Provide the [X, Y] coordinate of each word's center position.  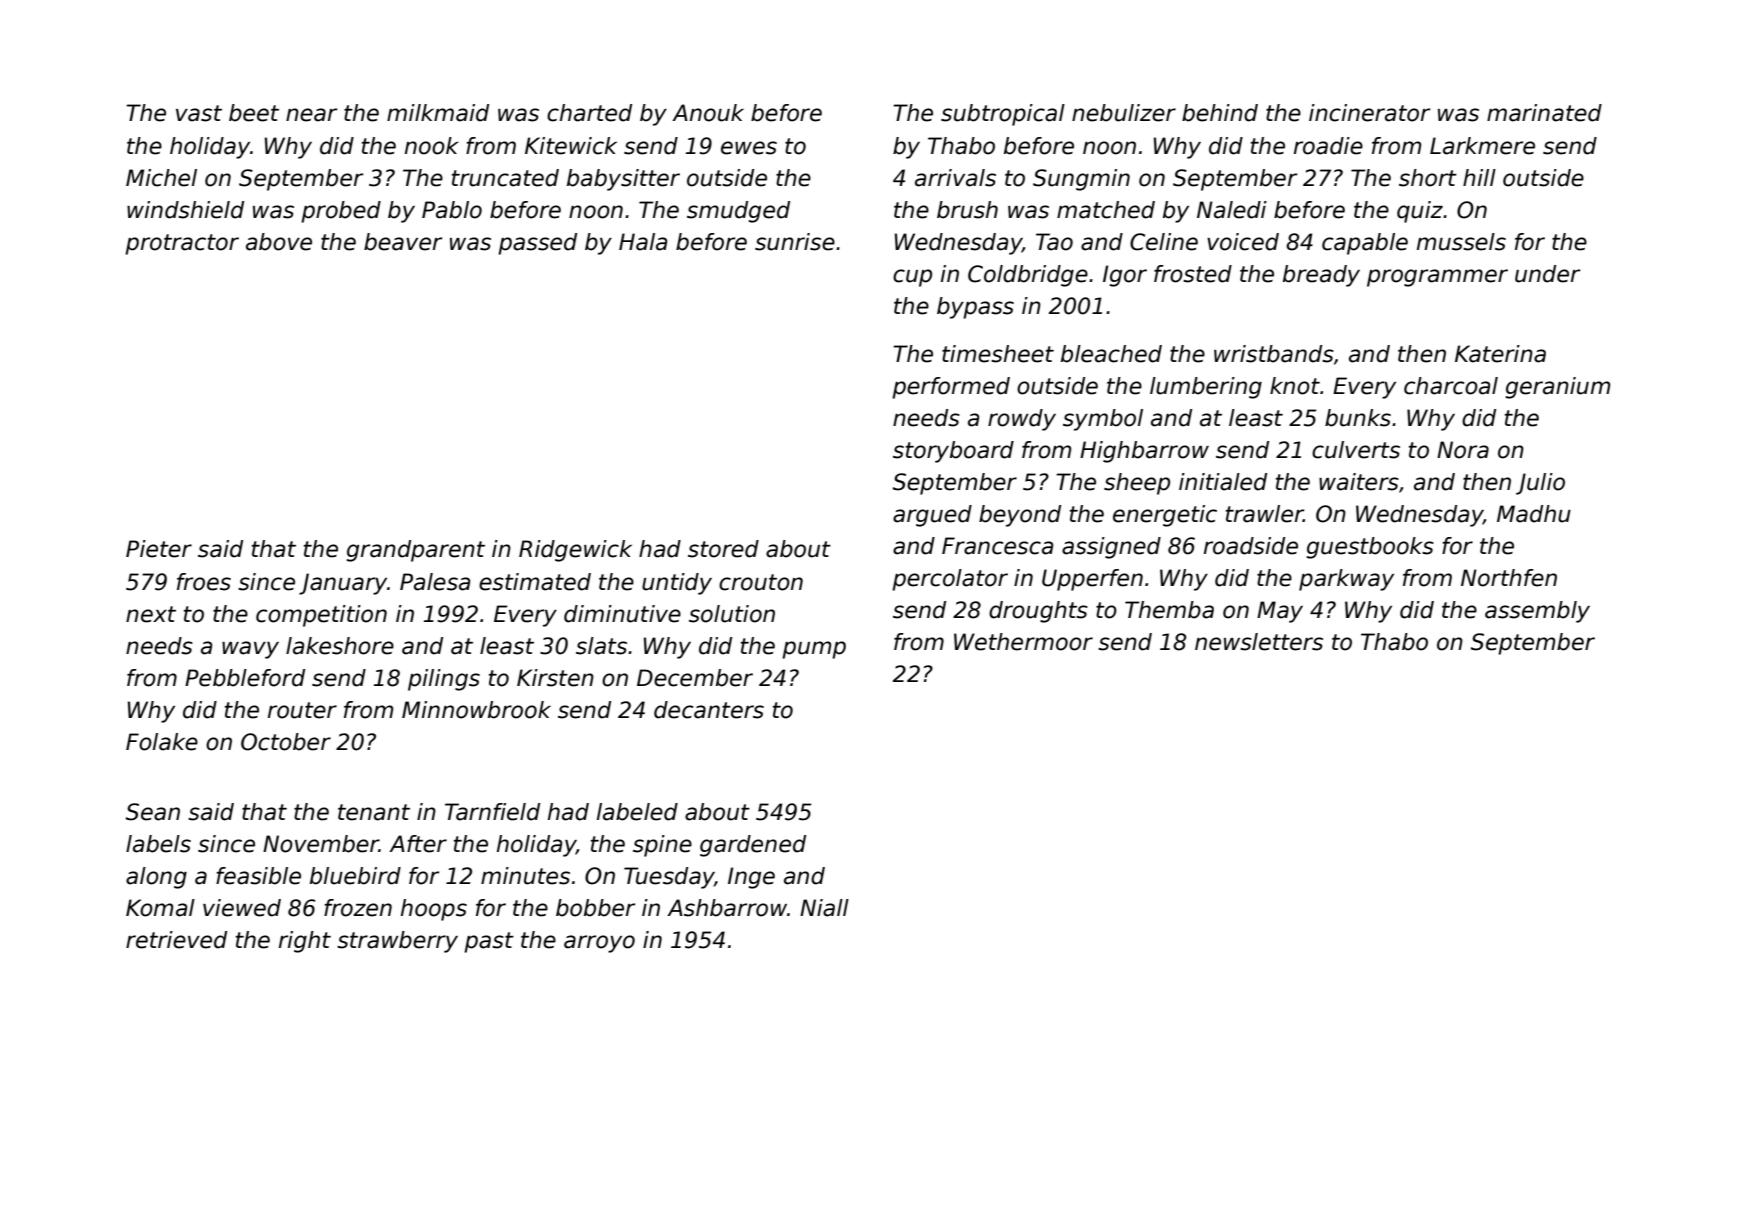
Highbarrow [1144, 452]
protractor [182, 244]
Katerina [1500, 354]
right [305, 942]
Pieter [159, 549]
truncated [505, 178]
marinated [1544, 113]
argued [932, 516]
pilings [444, 680]
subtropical [1003, 115]
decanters [709, 710]
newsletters [1259, 642]
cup [912, 278]
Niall [824, 908]
